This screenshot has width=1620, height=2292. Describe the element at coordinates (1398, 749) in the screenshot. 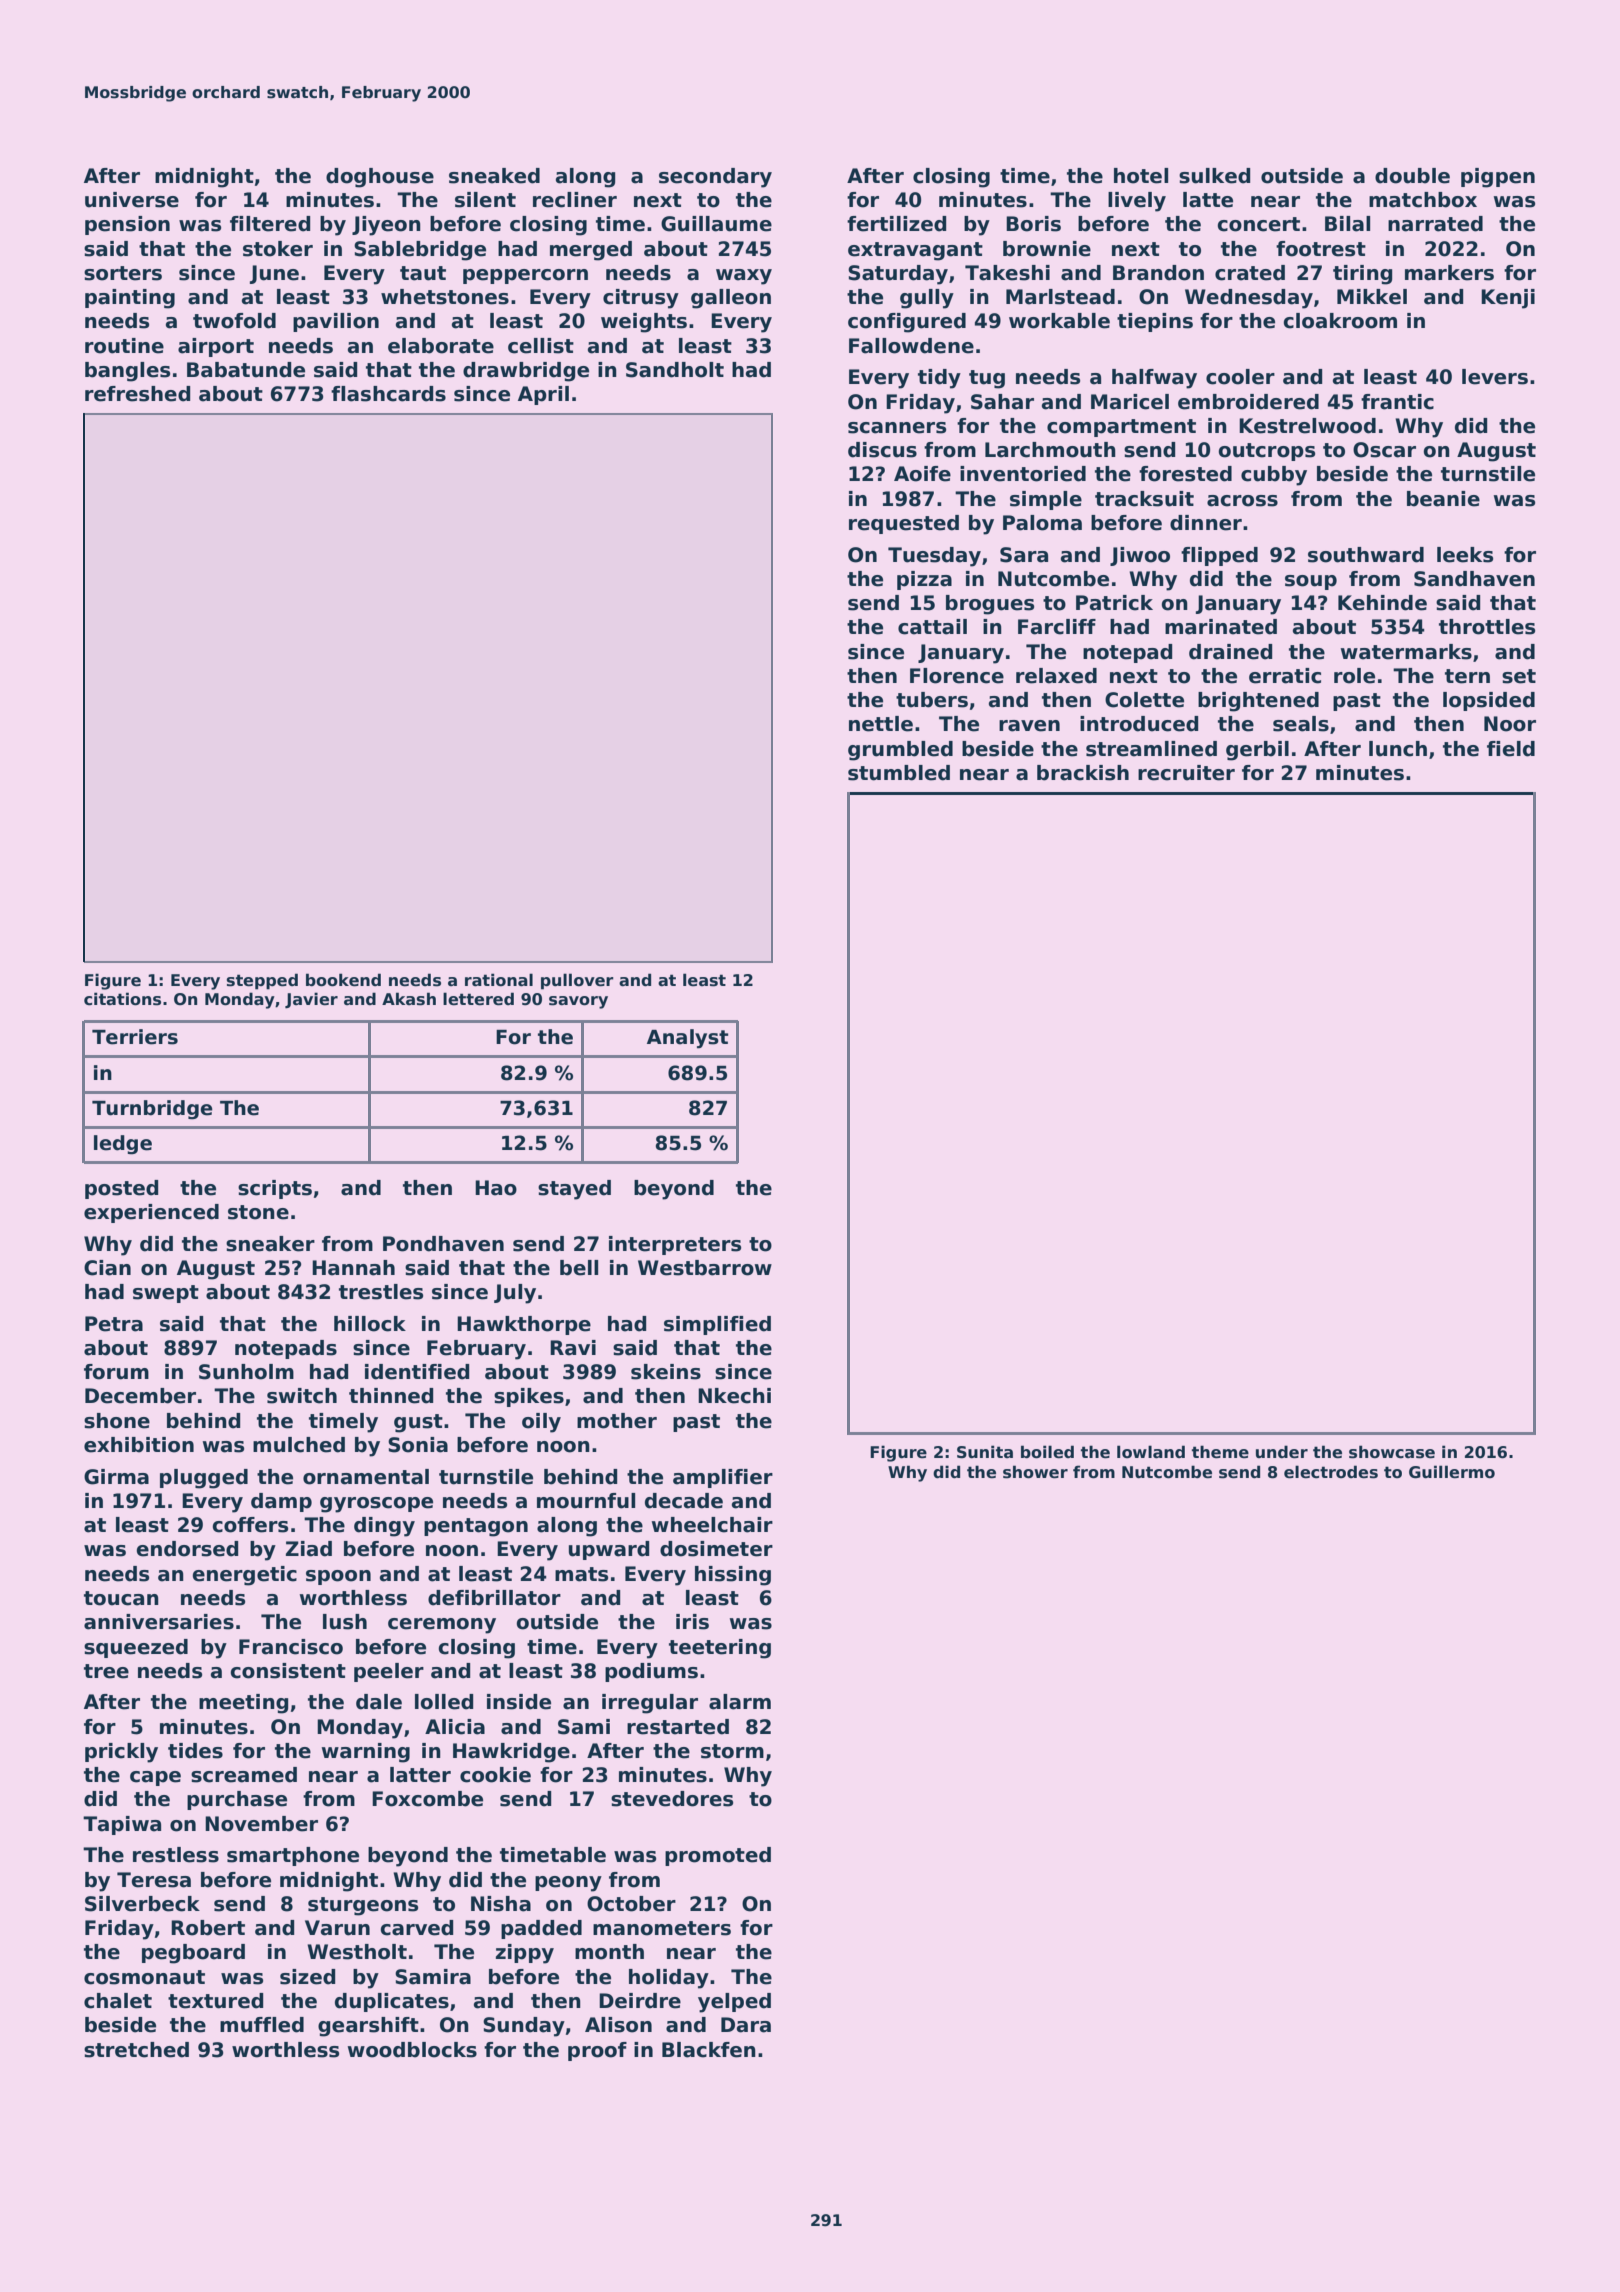

I see `lunch` at that location.
